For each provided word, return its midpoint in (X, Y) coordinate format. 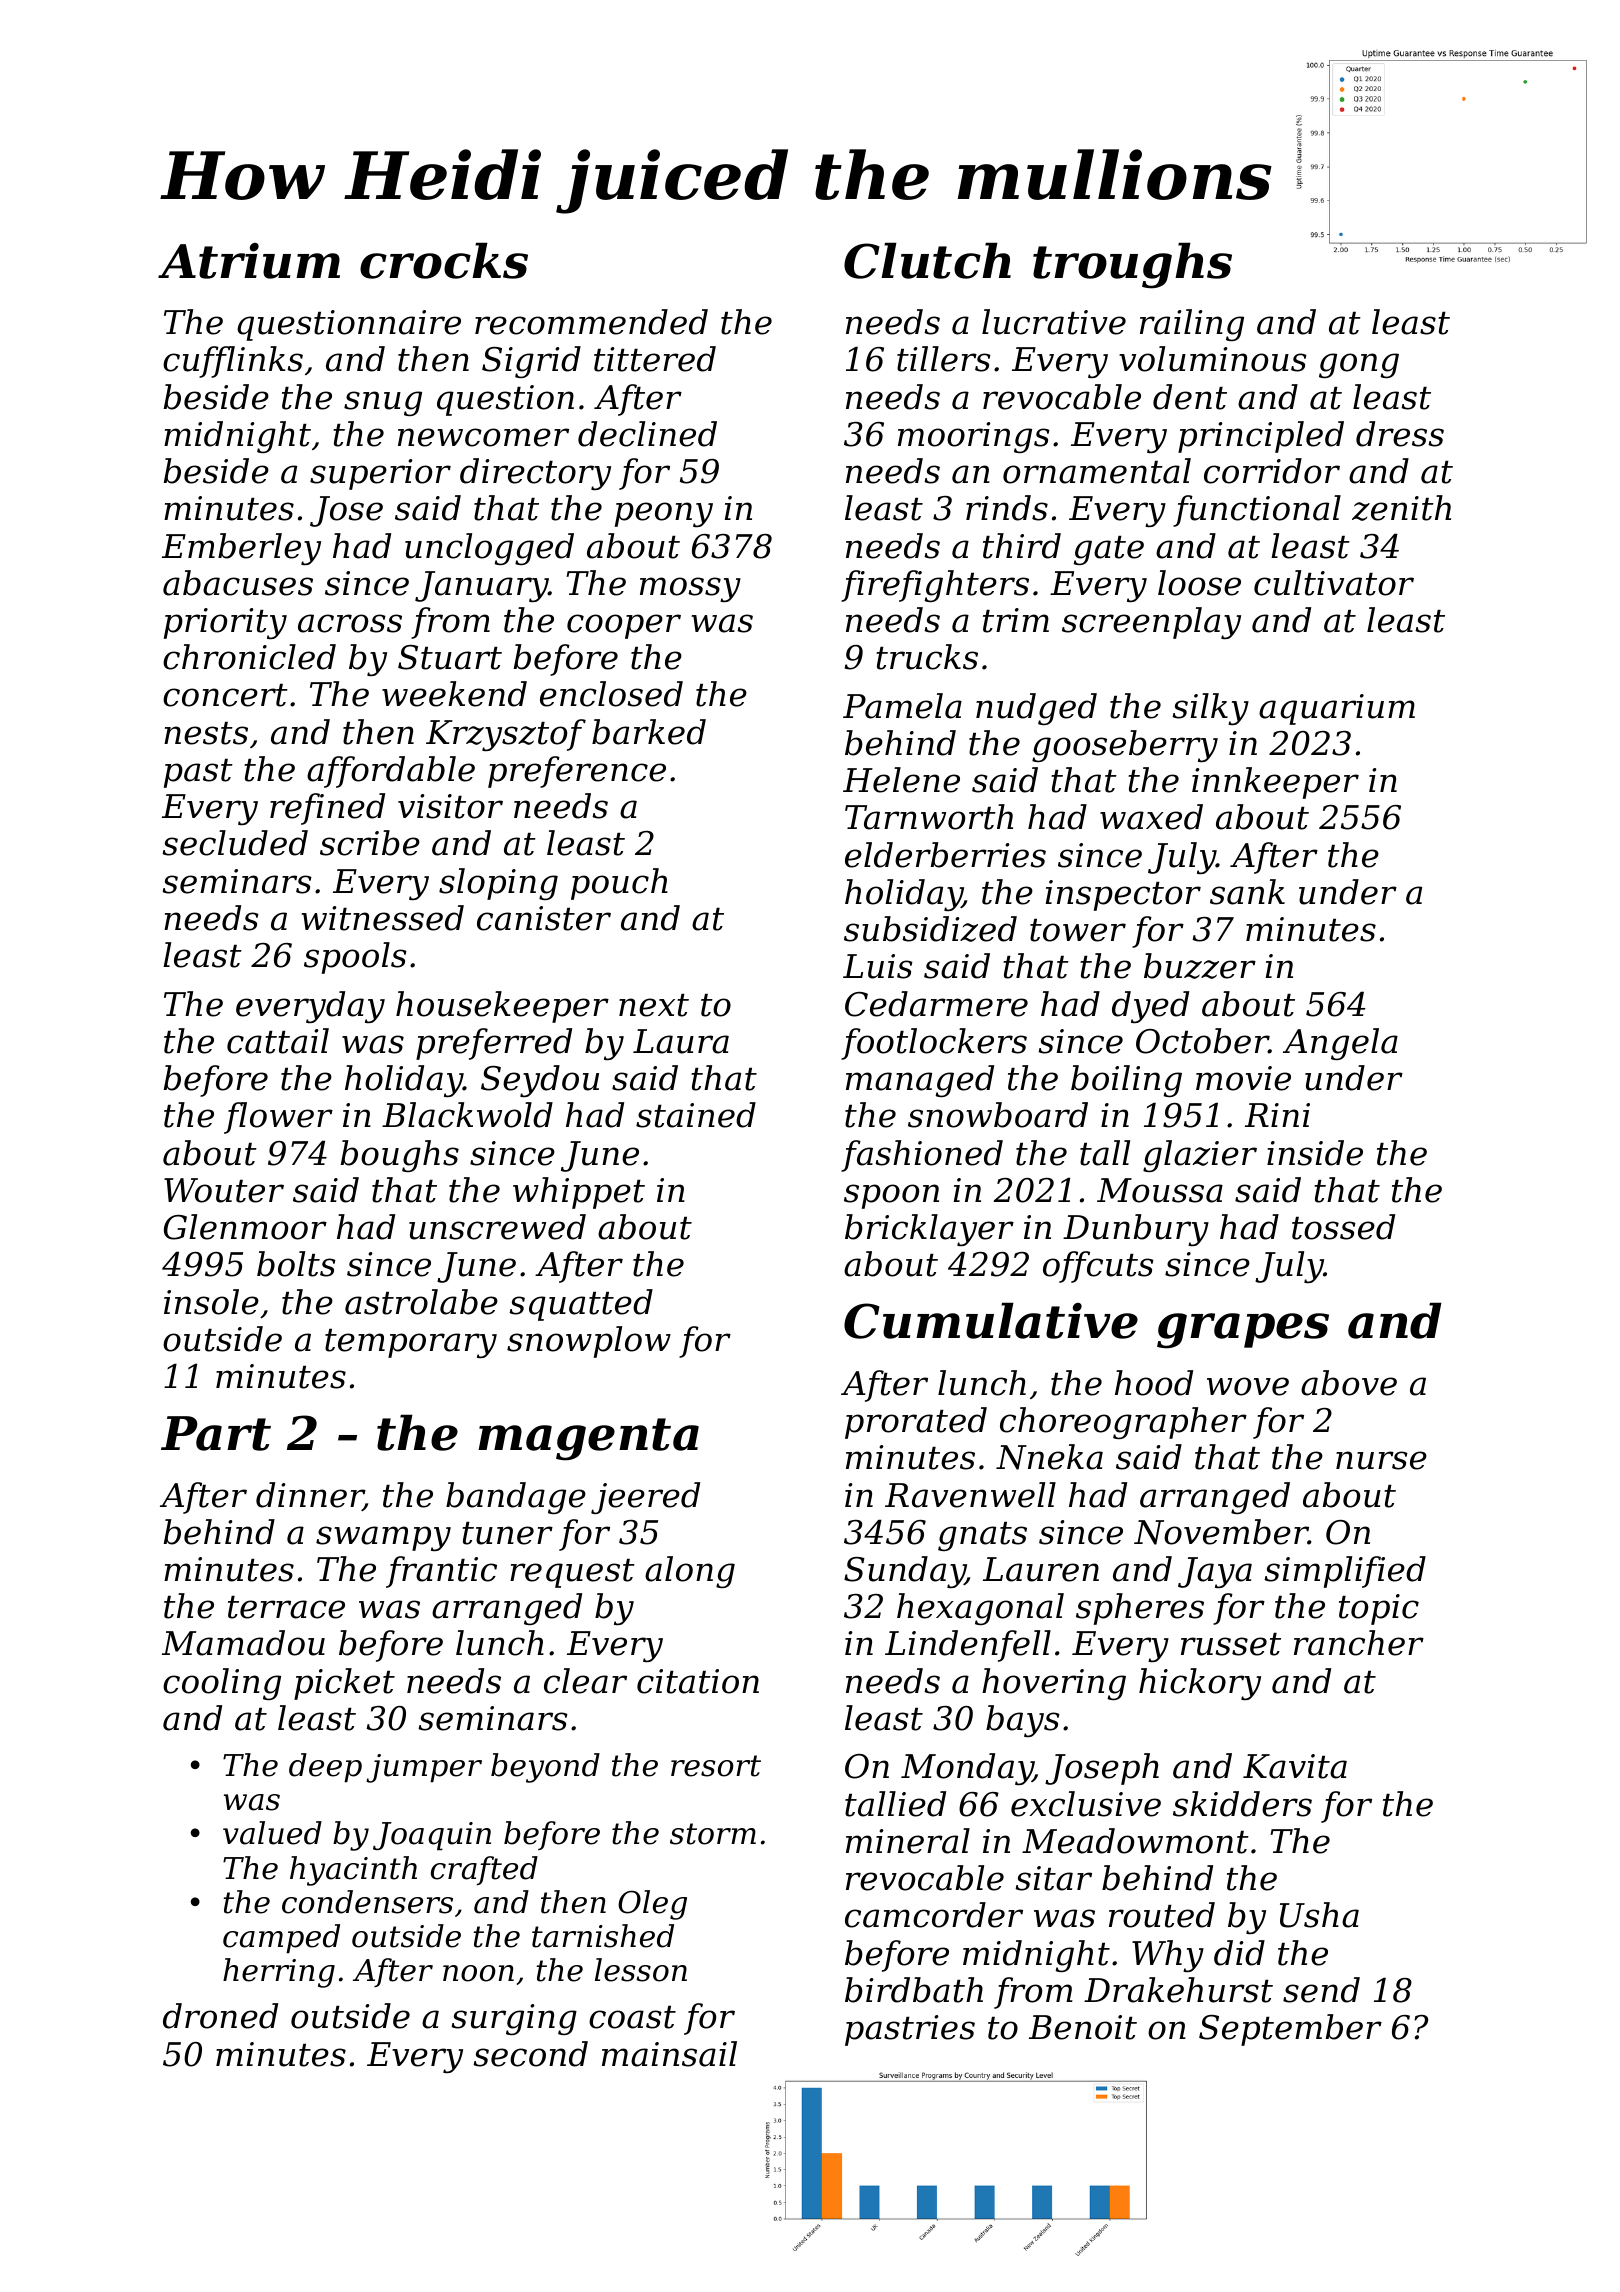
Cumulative (991, 1320)
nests (206, 733)
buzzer (1200, 966)
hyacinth (353, 1871)
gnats (982, 1536)
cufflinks (233, 362)
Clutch (927, 260)
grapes (1243, 1331)
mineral (908, 1841)
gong (1359, 365)
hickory (1200, 1684)
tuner (507, 1533)
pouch (619, 884)
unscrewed (497, 1227)
